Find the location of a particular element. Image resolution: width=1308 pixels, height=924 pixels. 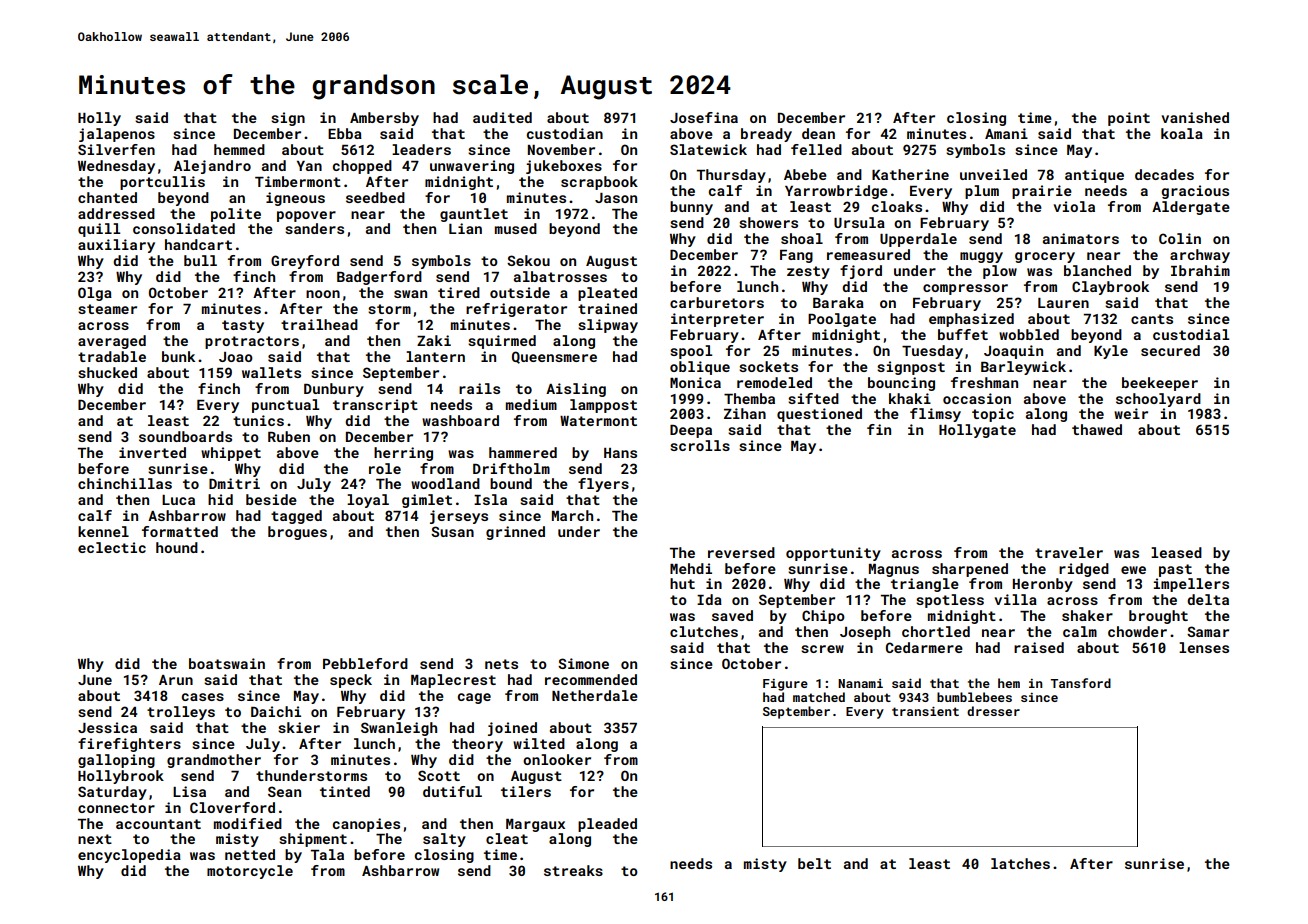

Samar is located at coordinates (1208, 631).
